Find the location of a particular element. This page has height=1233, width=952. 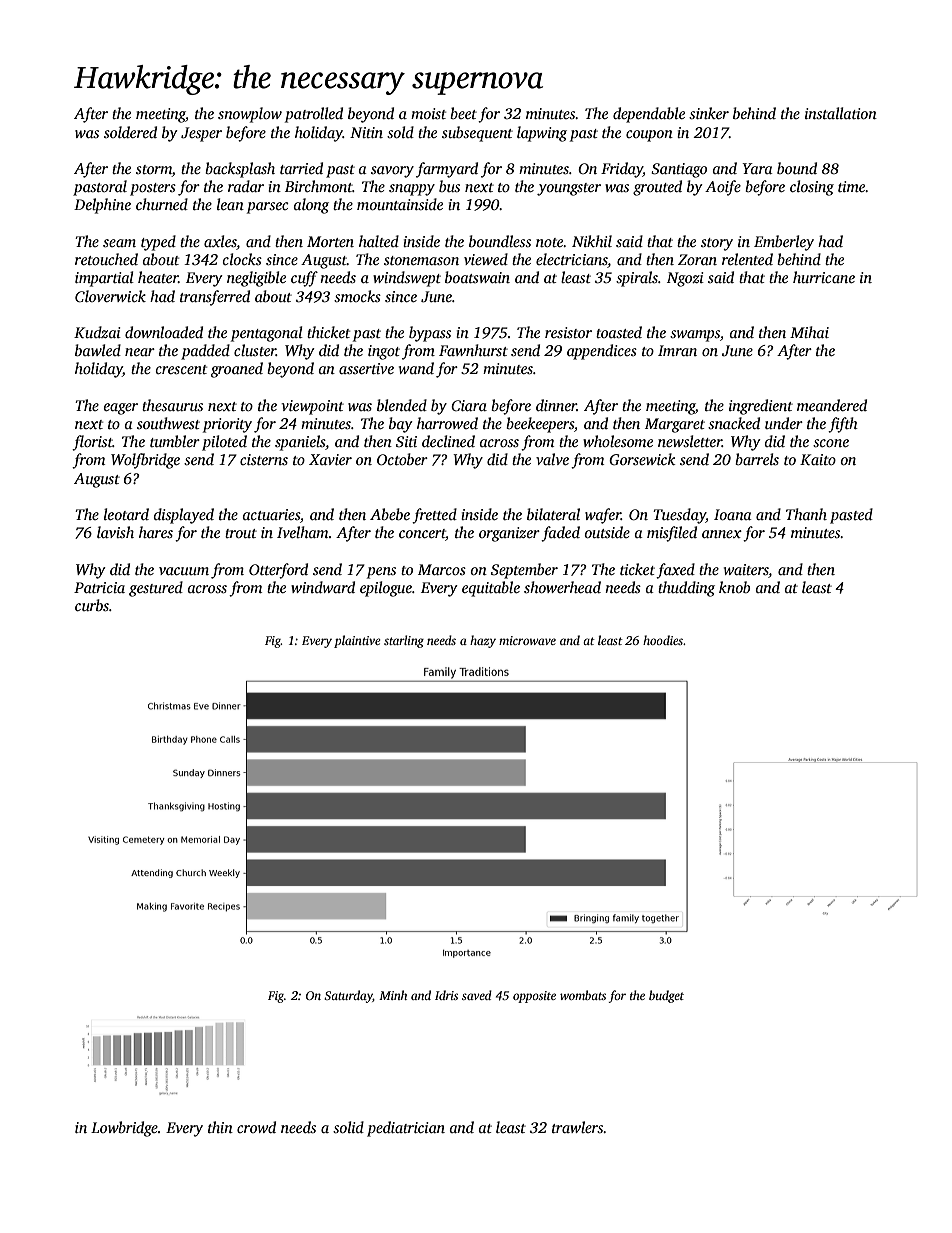

organizer is located at coordinates (509, 534).
